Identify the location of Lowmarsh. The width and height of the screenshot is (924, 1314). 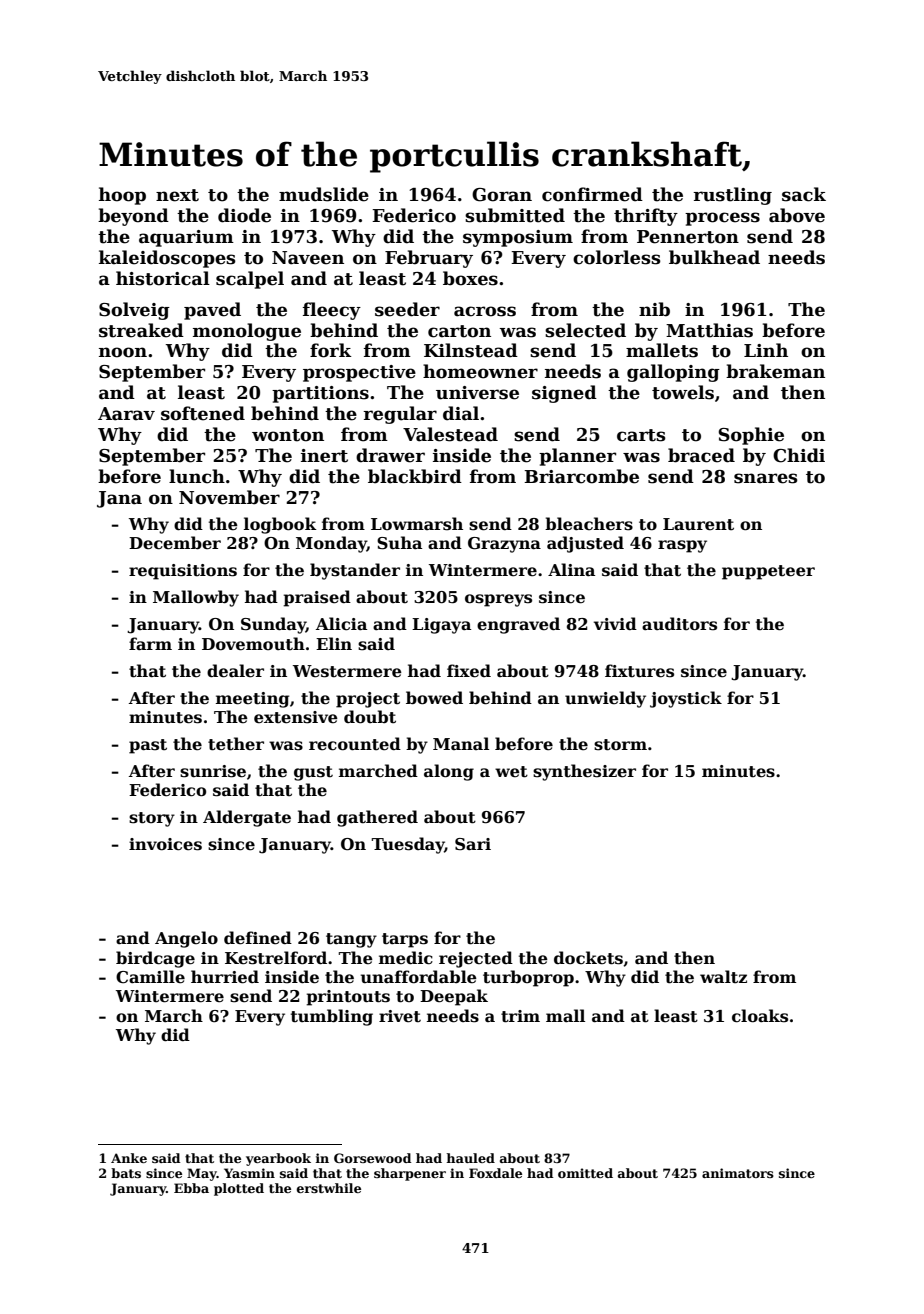
(417, 524).
